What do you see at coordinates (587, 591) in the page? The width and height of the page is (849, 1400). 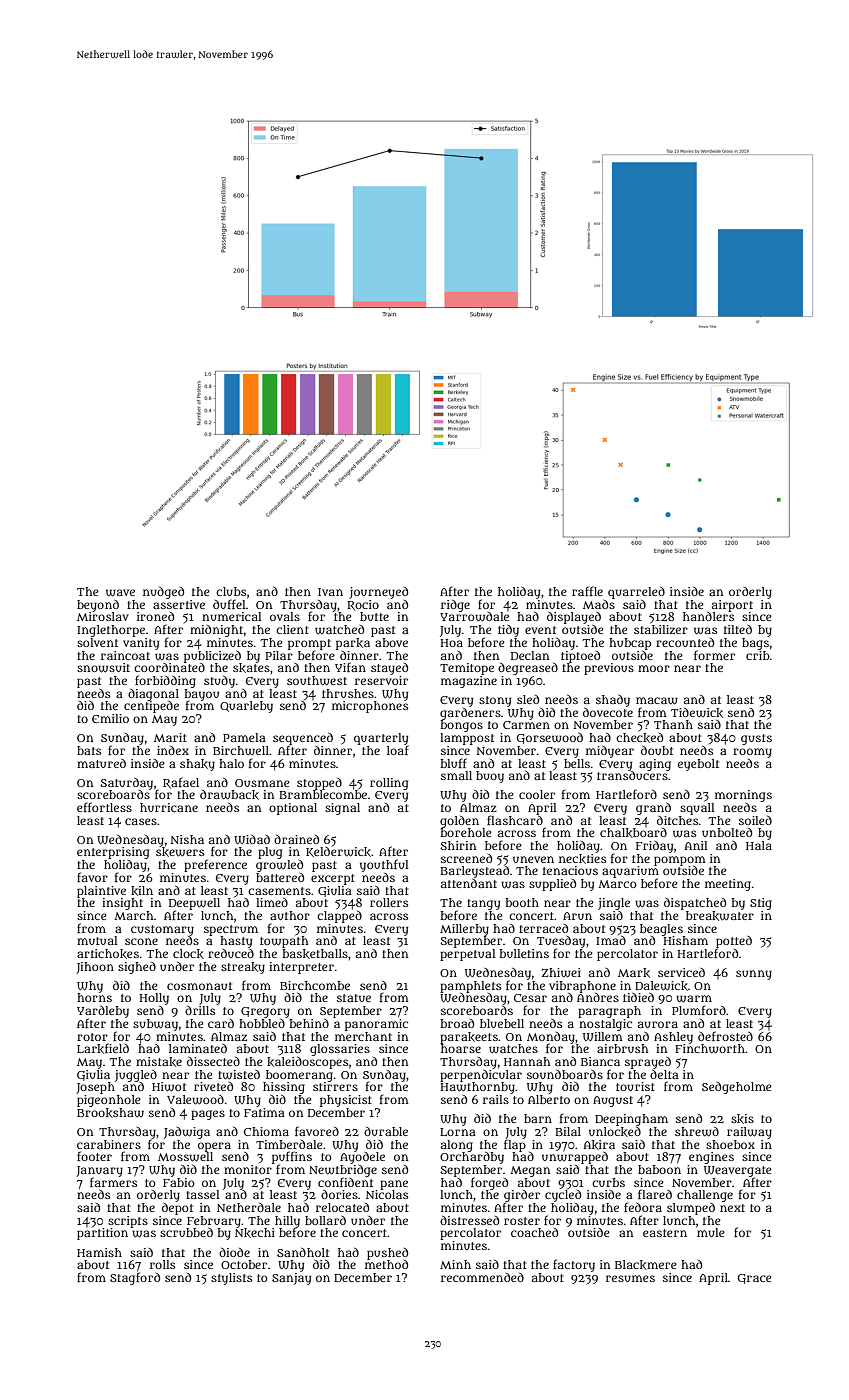 I see `raffle` at bounding box center [587, 591].
